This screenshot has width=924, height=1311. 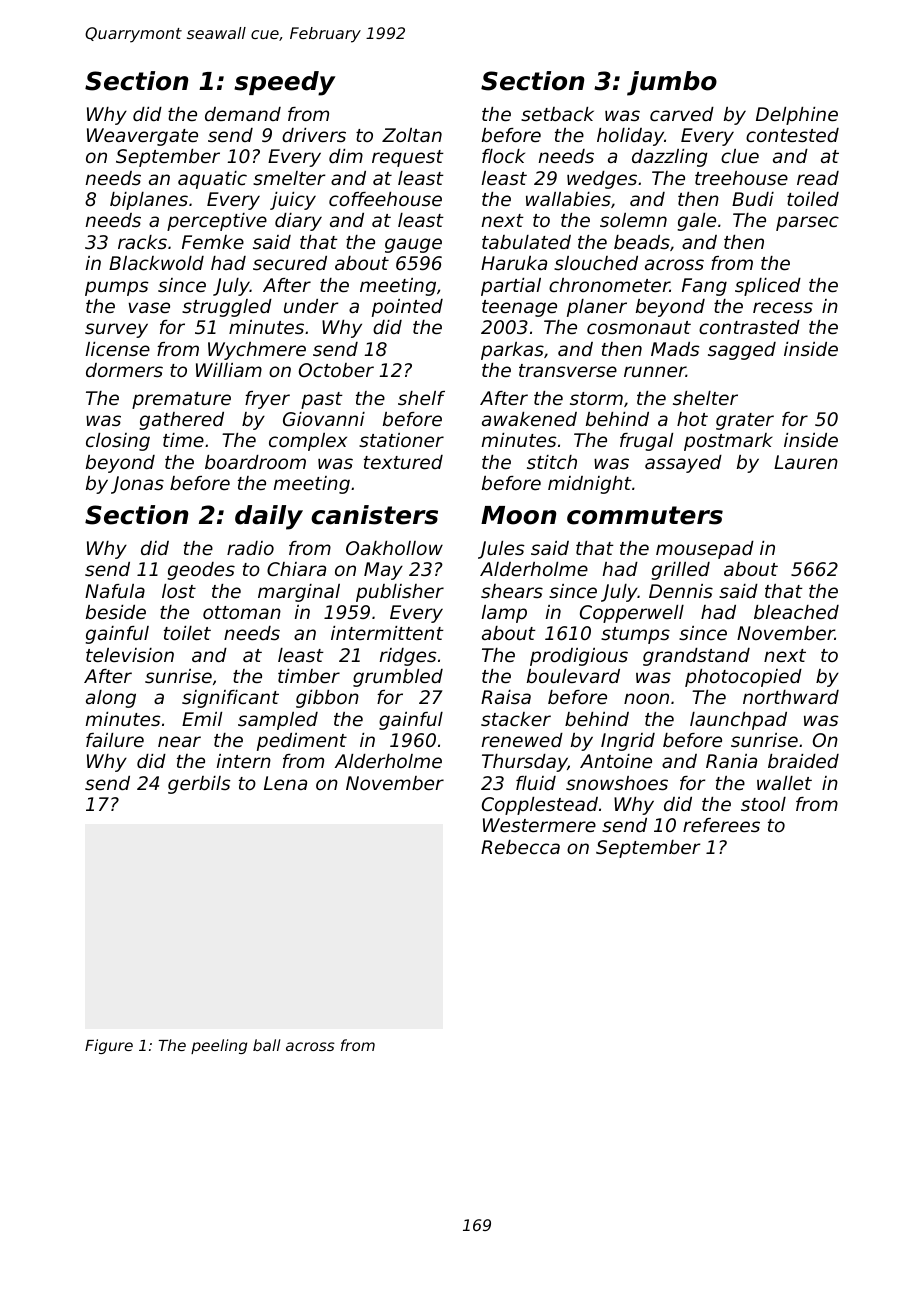 I want to click on Figure, so click(x=109, y=1046).
